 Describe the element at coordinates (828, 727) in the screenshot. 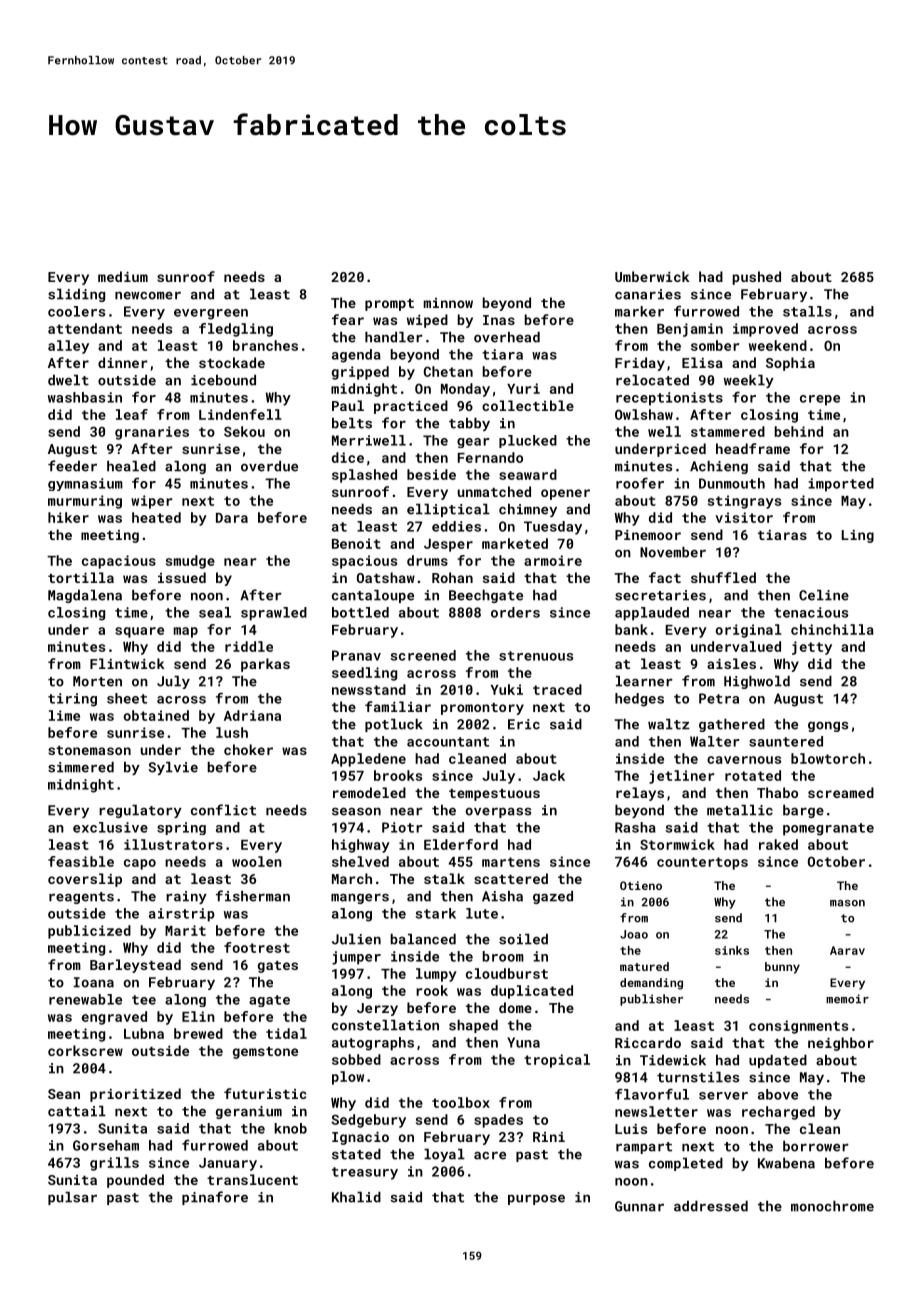

I see `gongs` at that location.
